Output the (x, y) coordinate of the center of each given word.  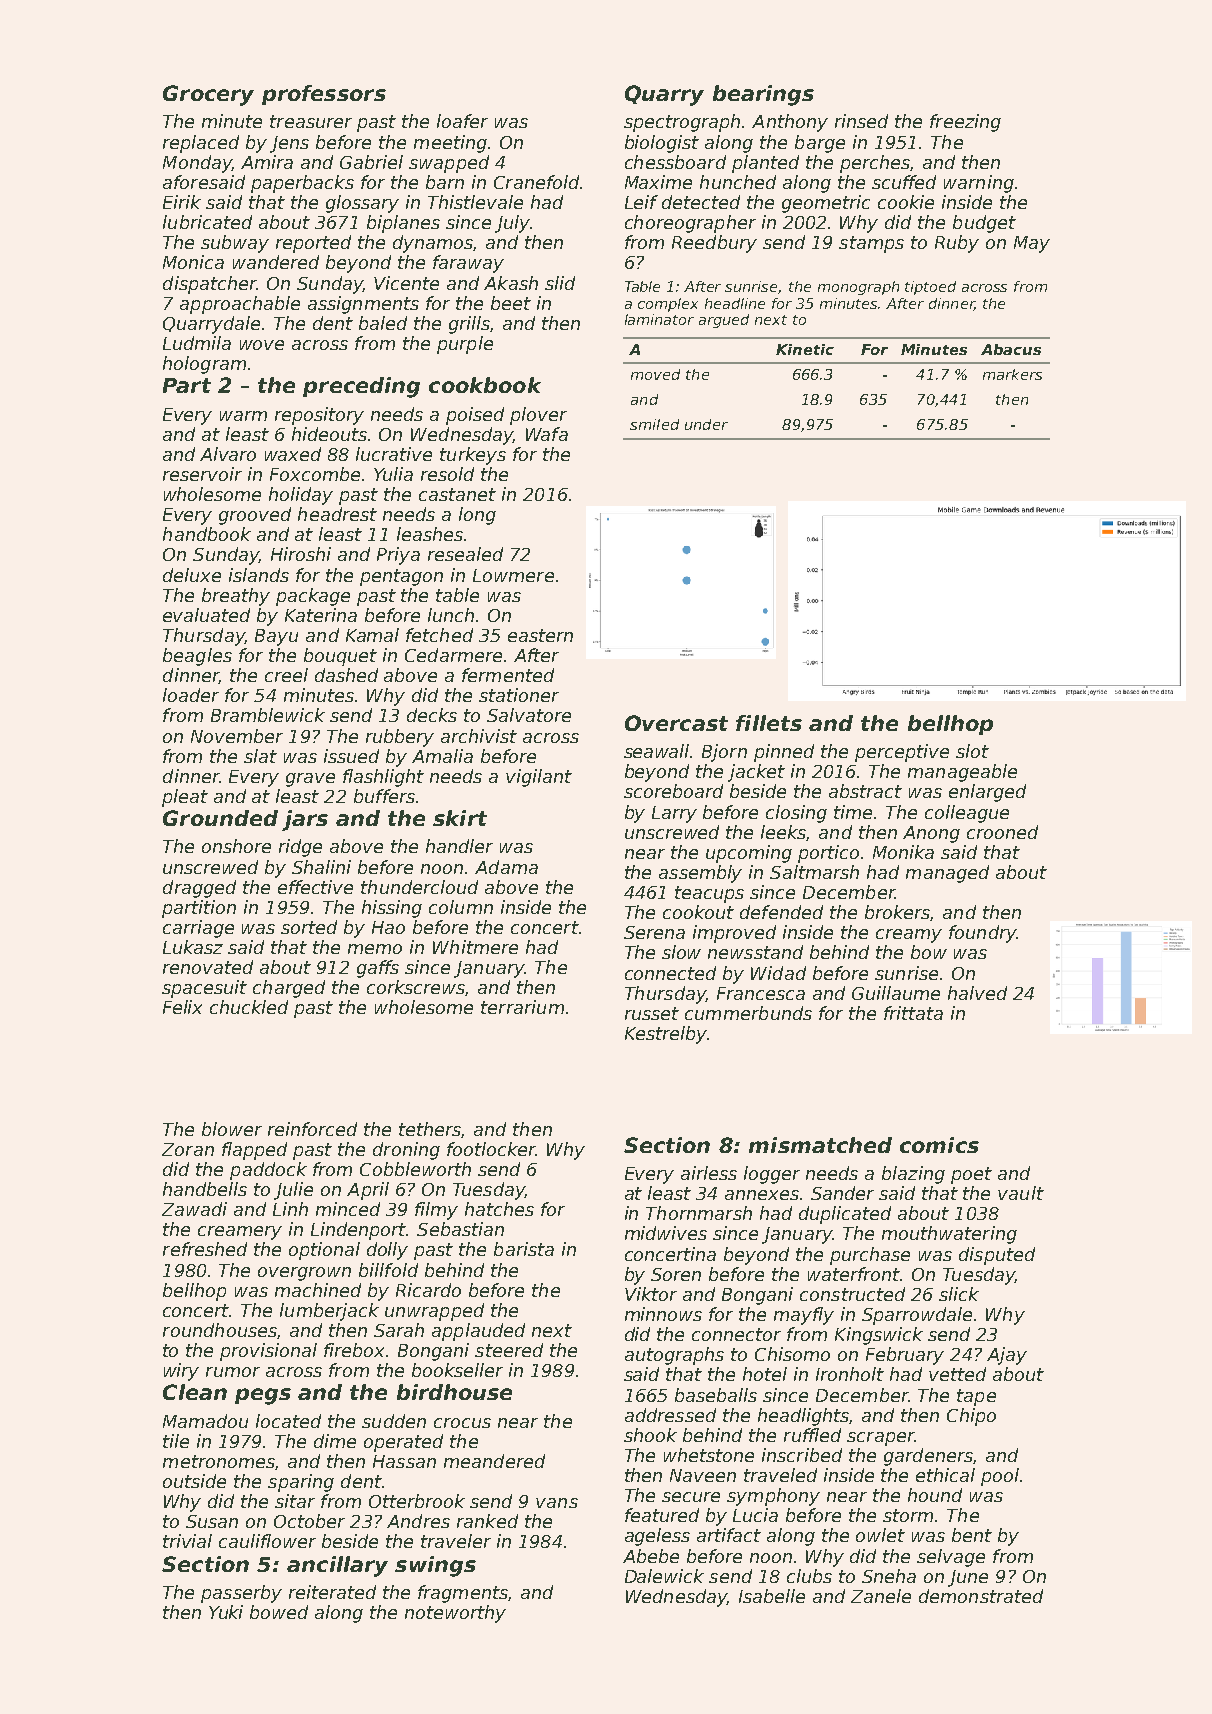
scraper (880, 1439)
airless (709, 1173)
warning (979, 184)
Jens (289, 144)
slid (560, 283)
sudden (394, 1421)
